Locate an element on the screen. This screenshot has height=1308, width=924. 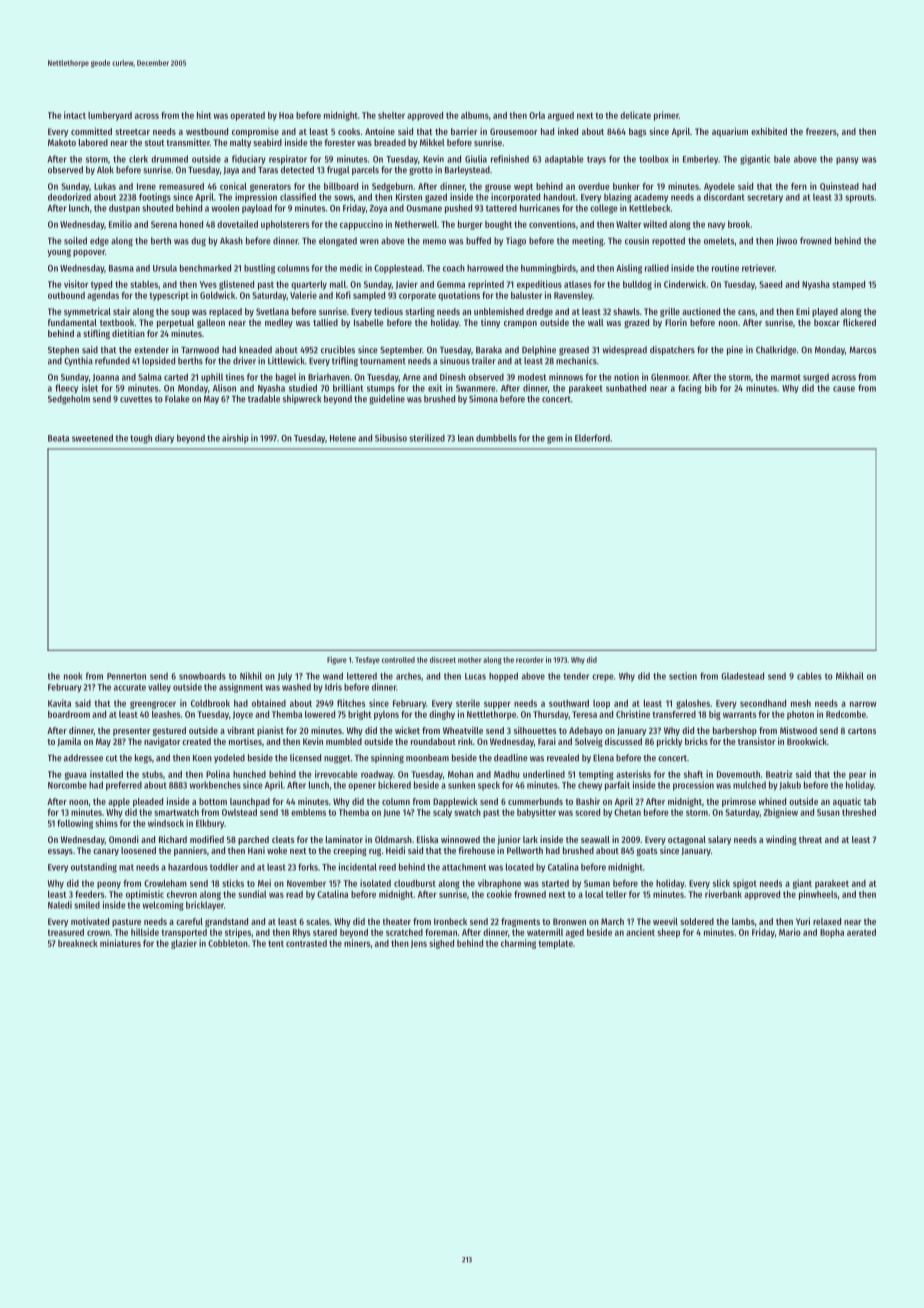
treasured is located at coordinates (66, 932).
